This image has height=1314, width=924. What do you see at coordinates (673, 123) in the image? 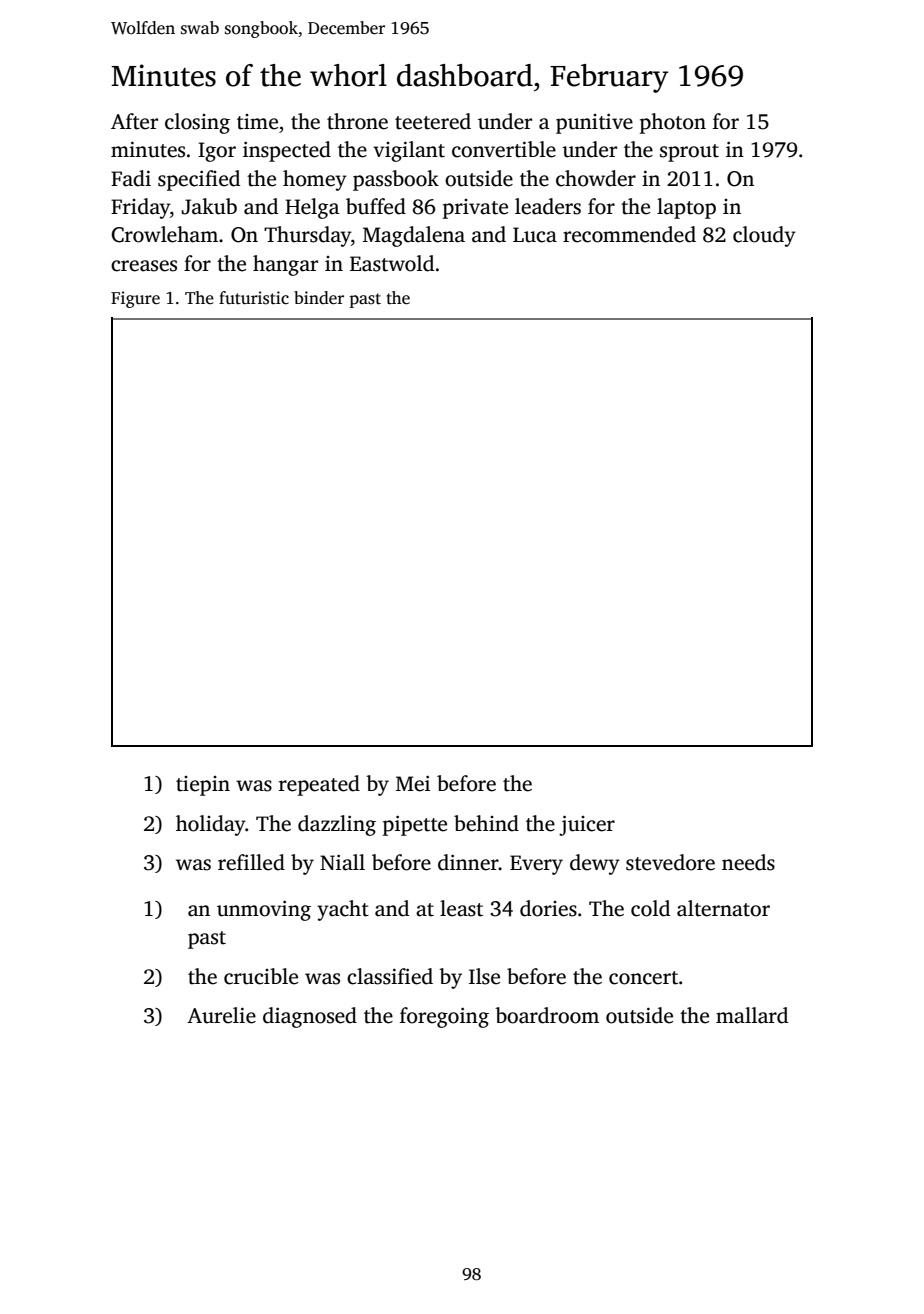
I see `photon` at bounding box center [673, 123].
